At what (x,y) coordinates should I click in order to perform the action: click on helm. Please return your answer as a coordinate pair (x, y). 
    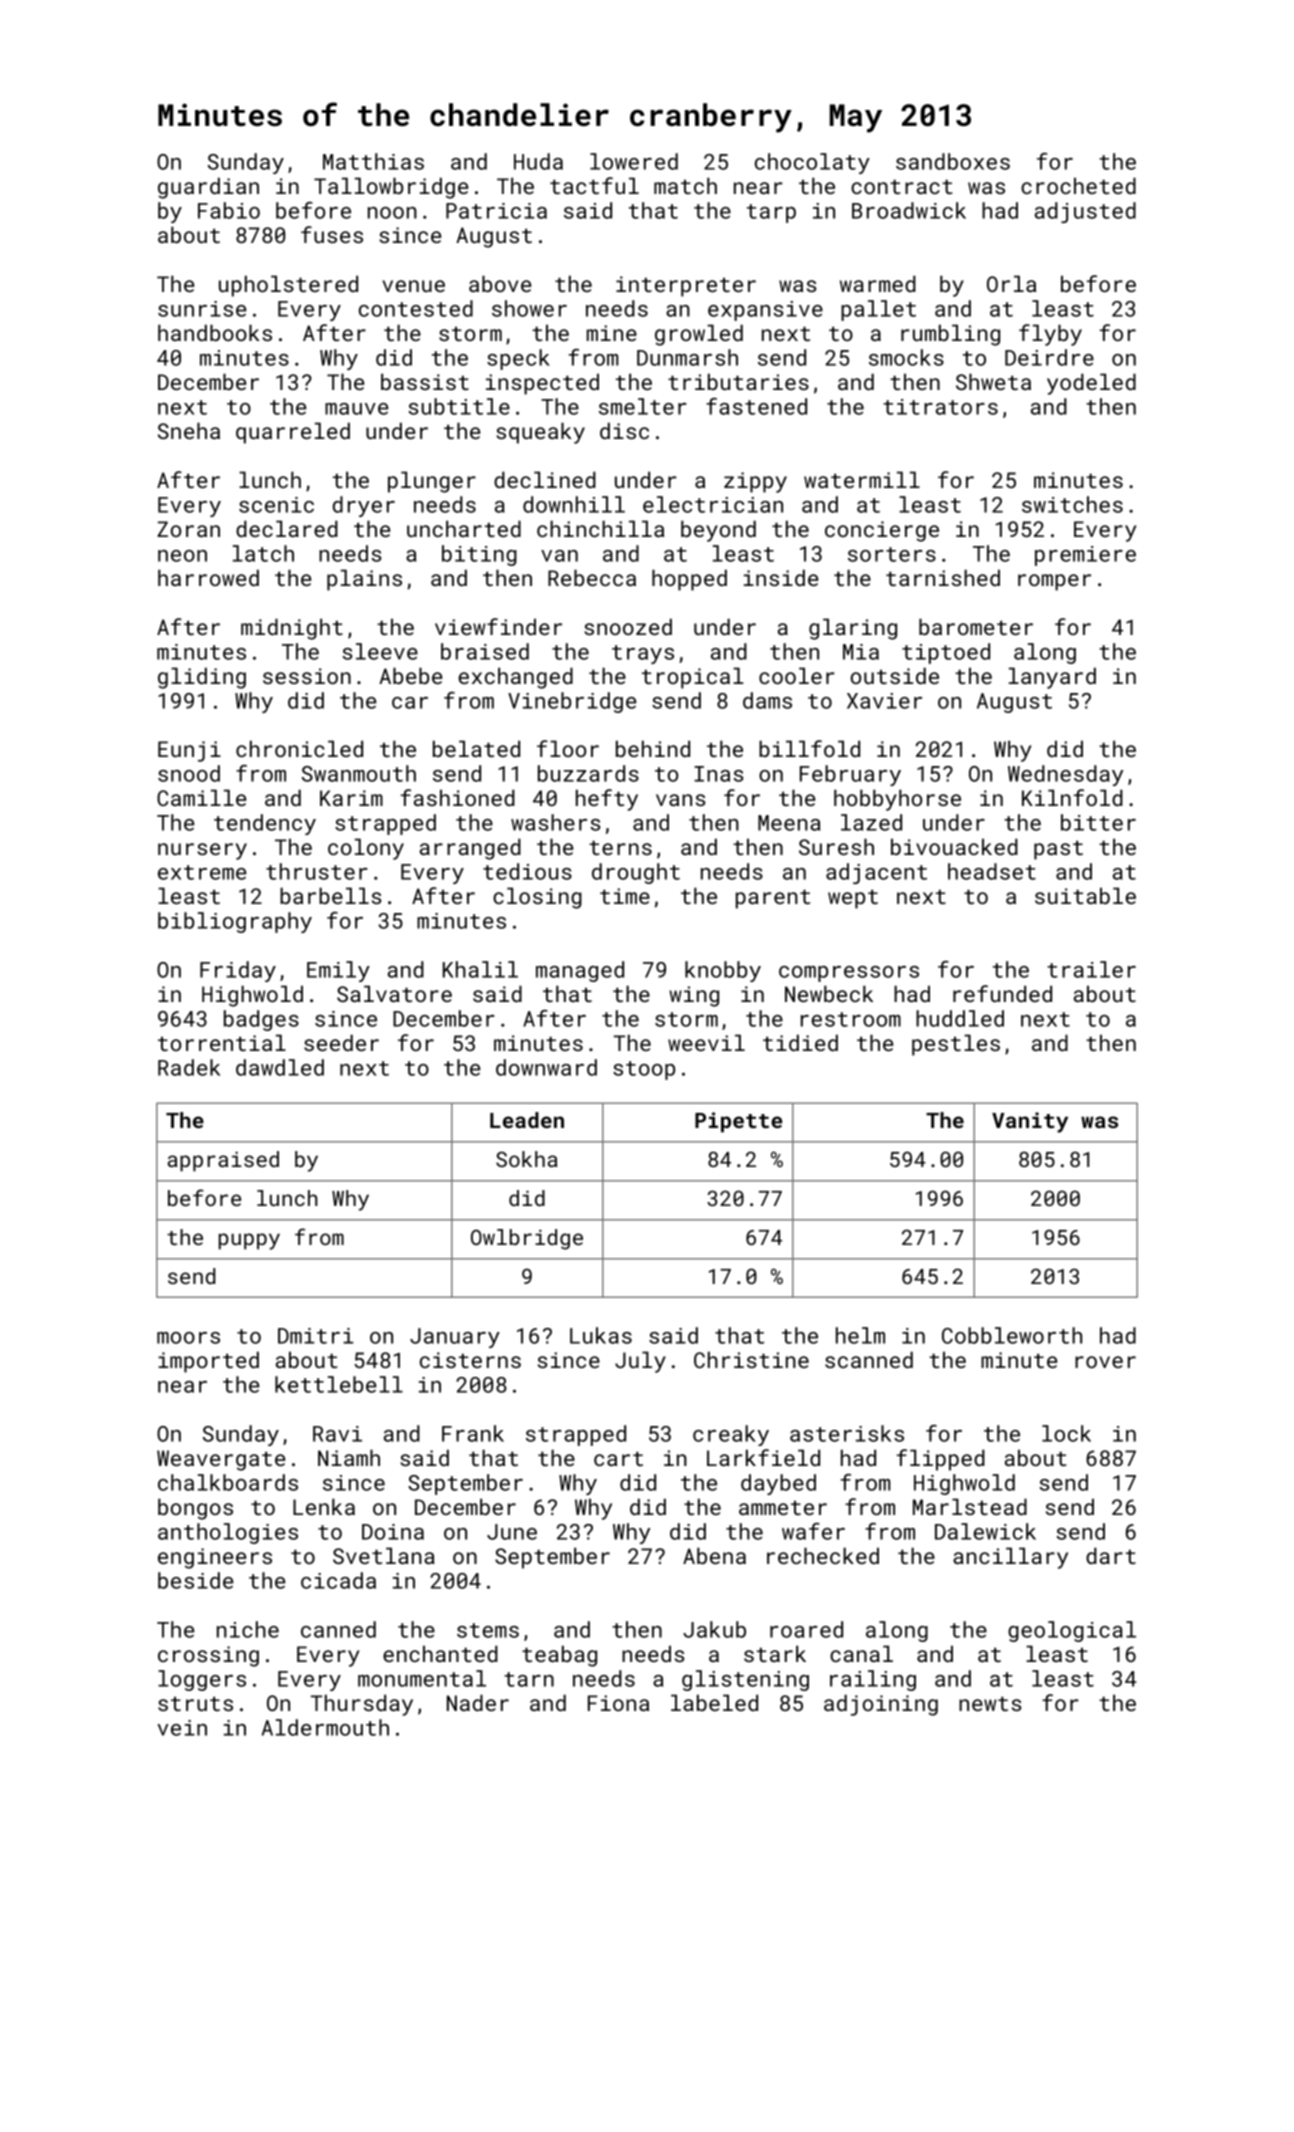
    Looking at the image, I should click on (860, 1335).
